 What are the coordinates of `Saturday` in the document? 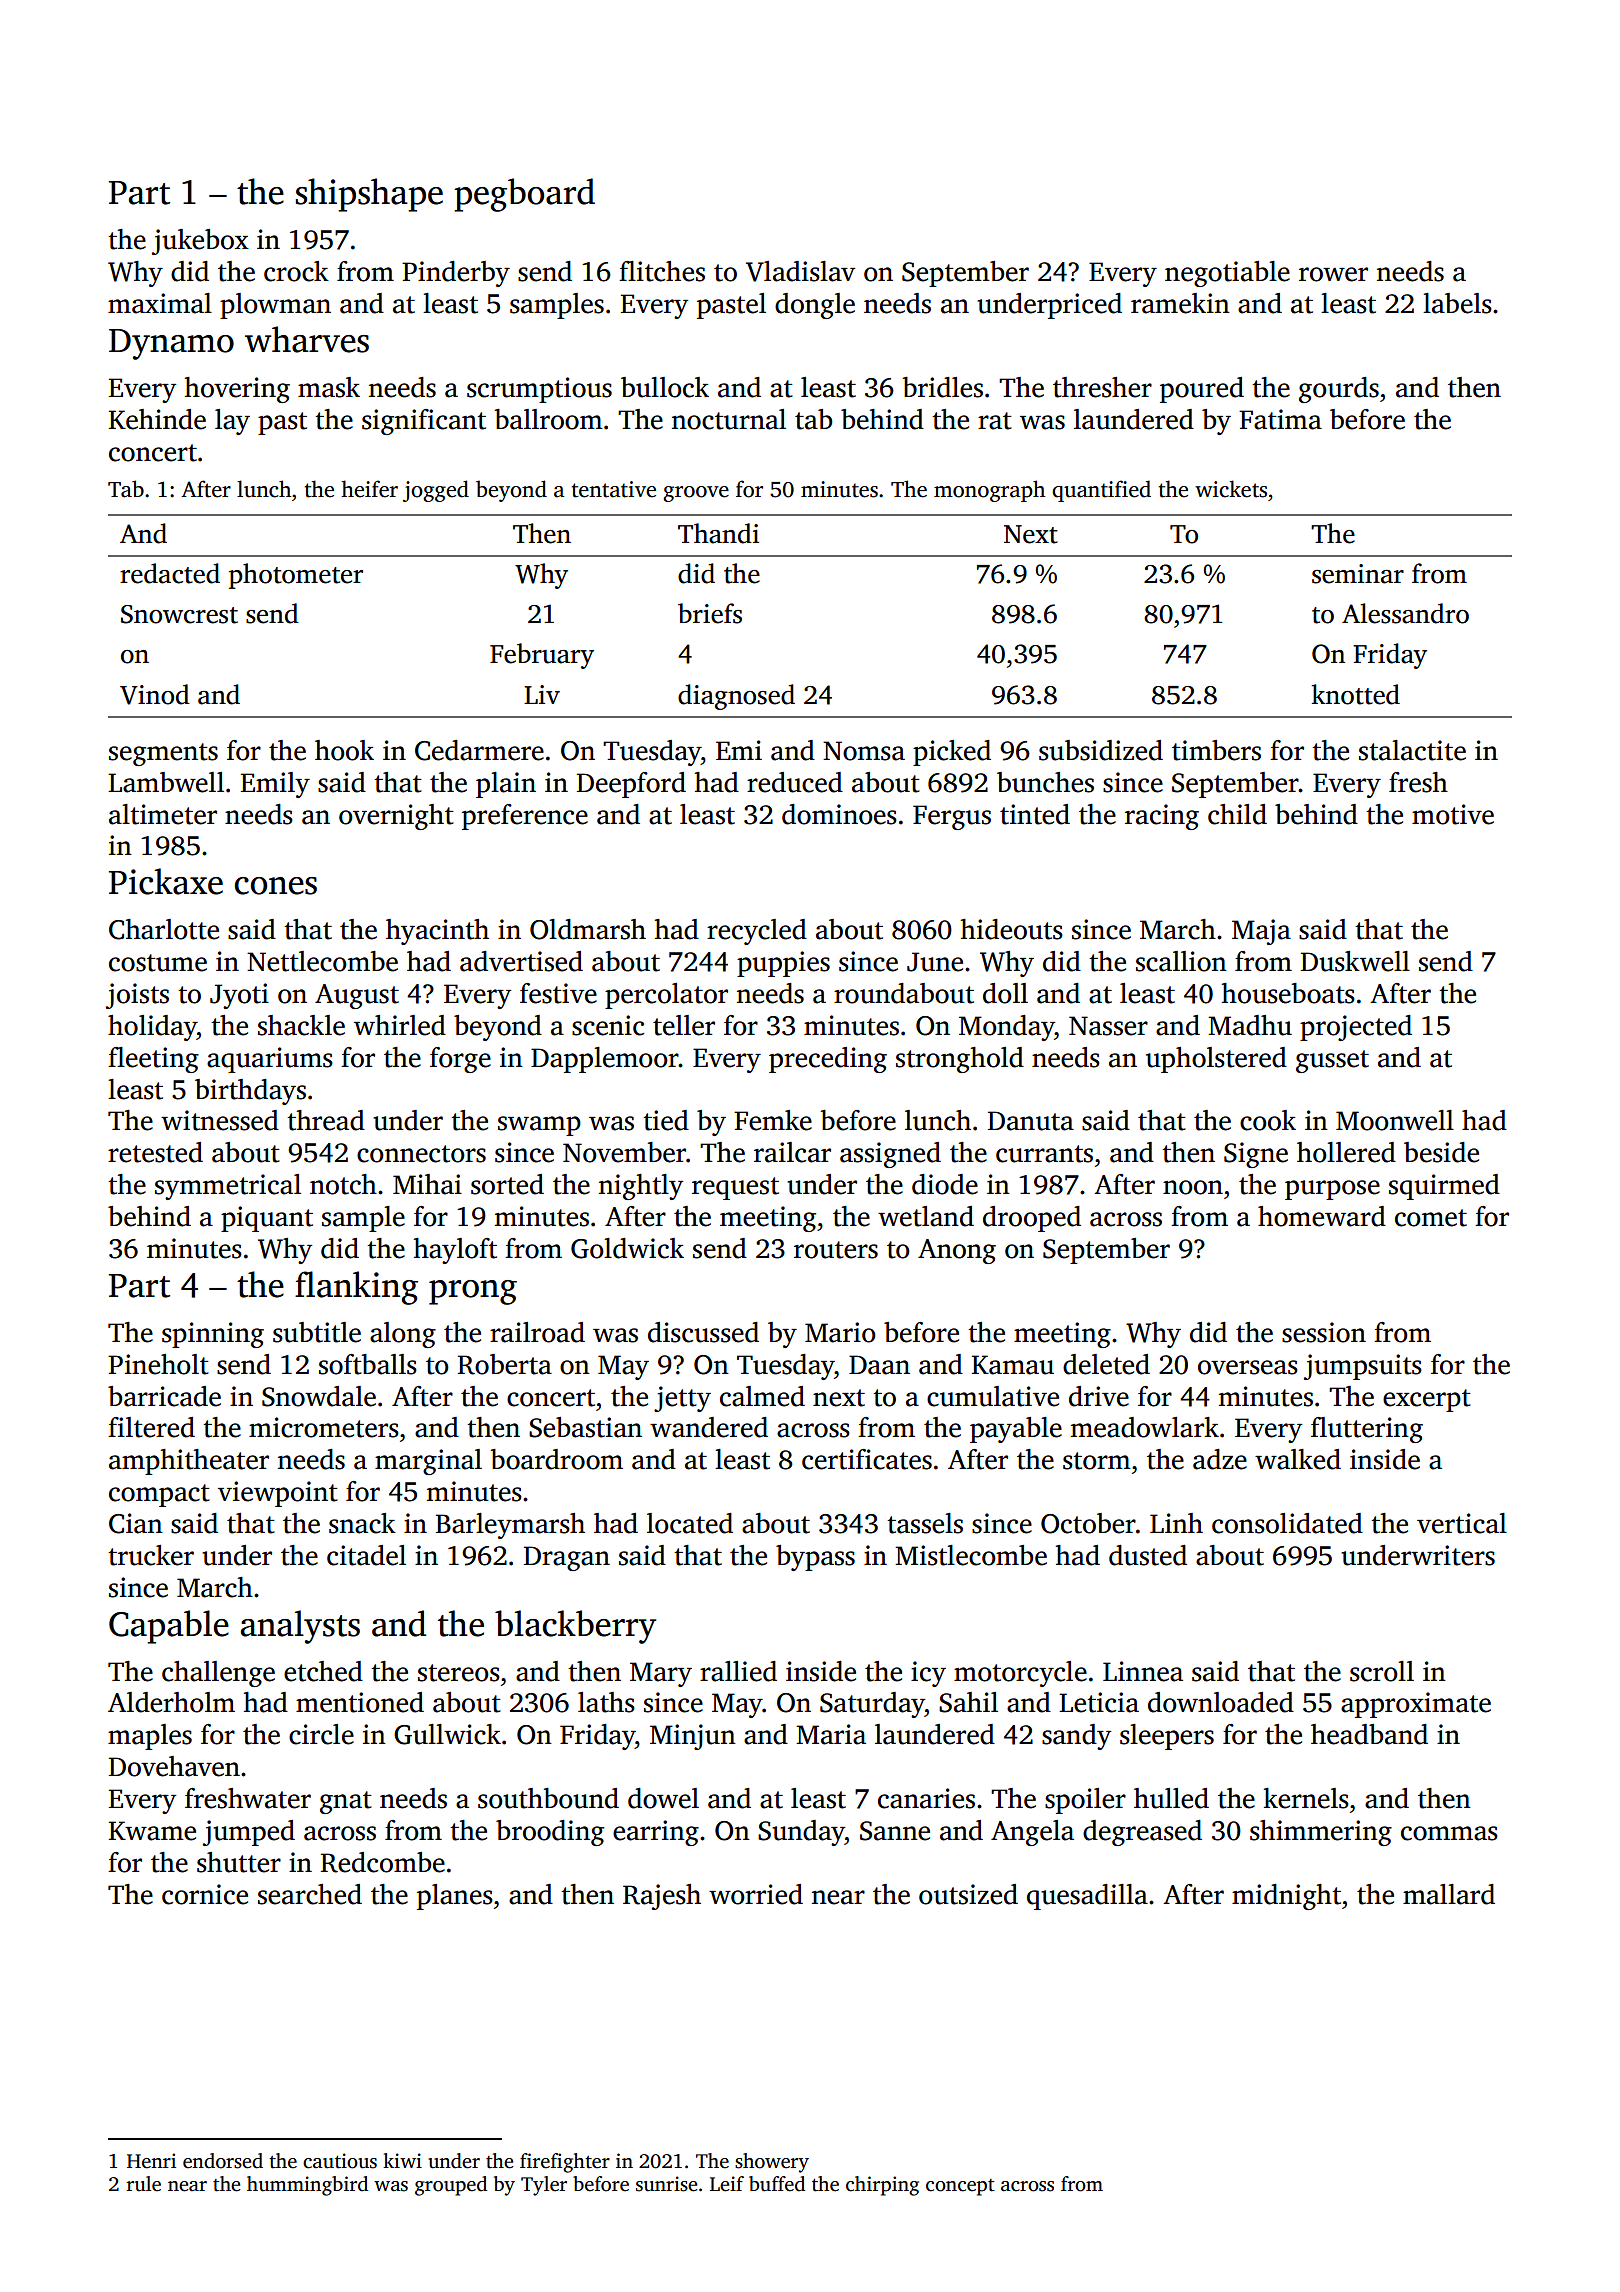 It's located at (872, 1705).
